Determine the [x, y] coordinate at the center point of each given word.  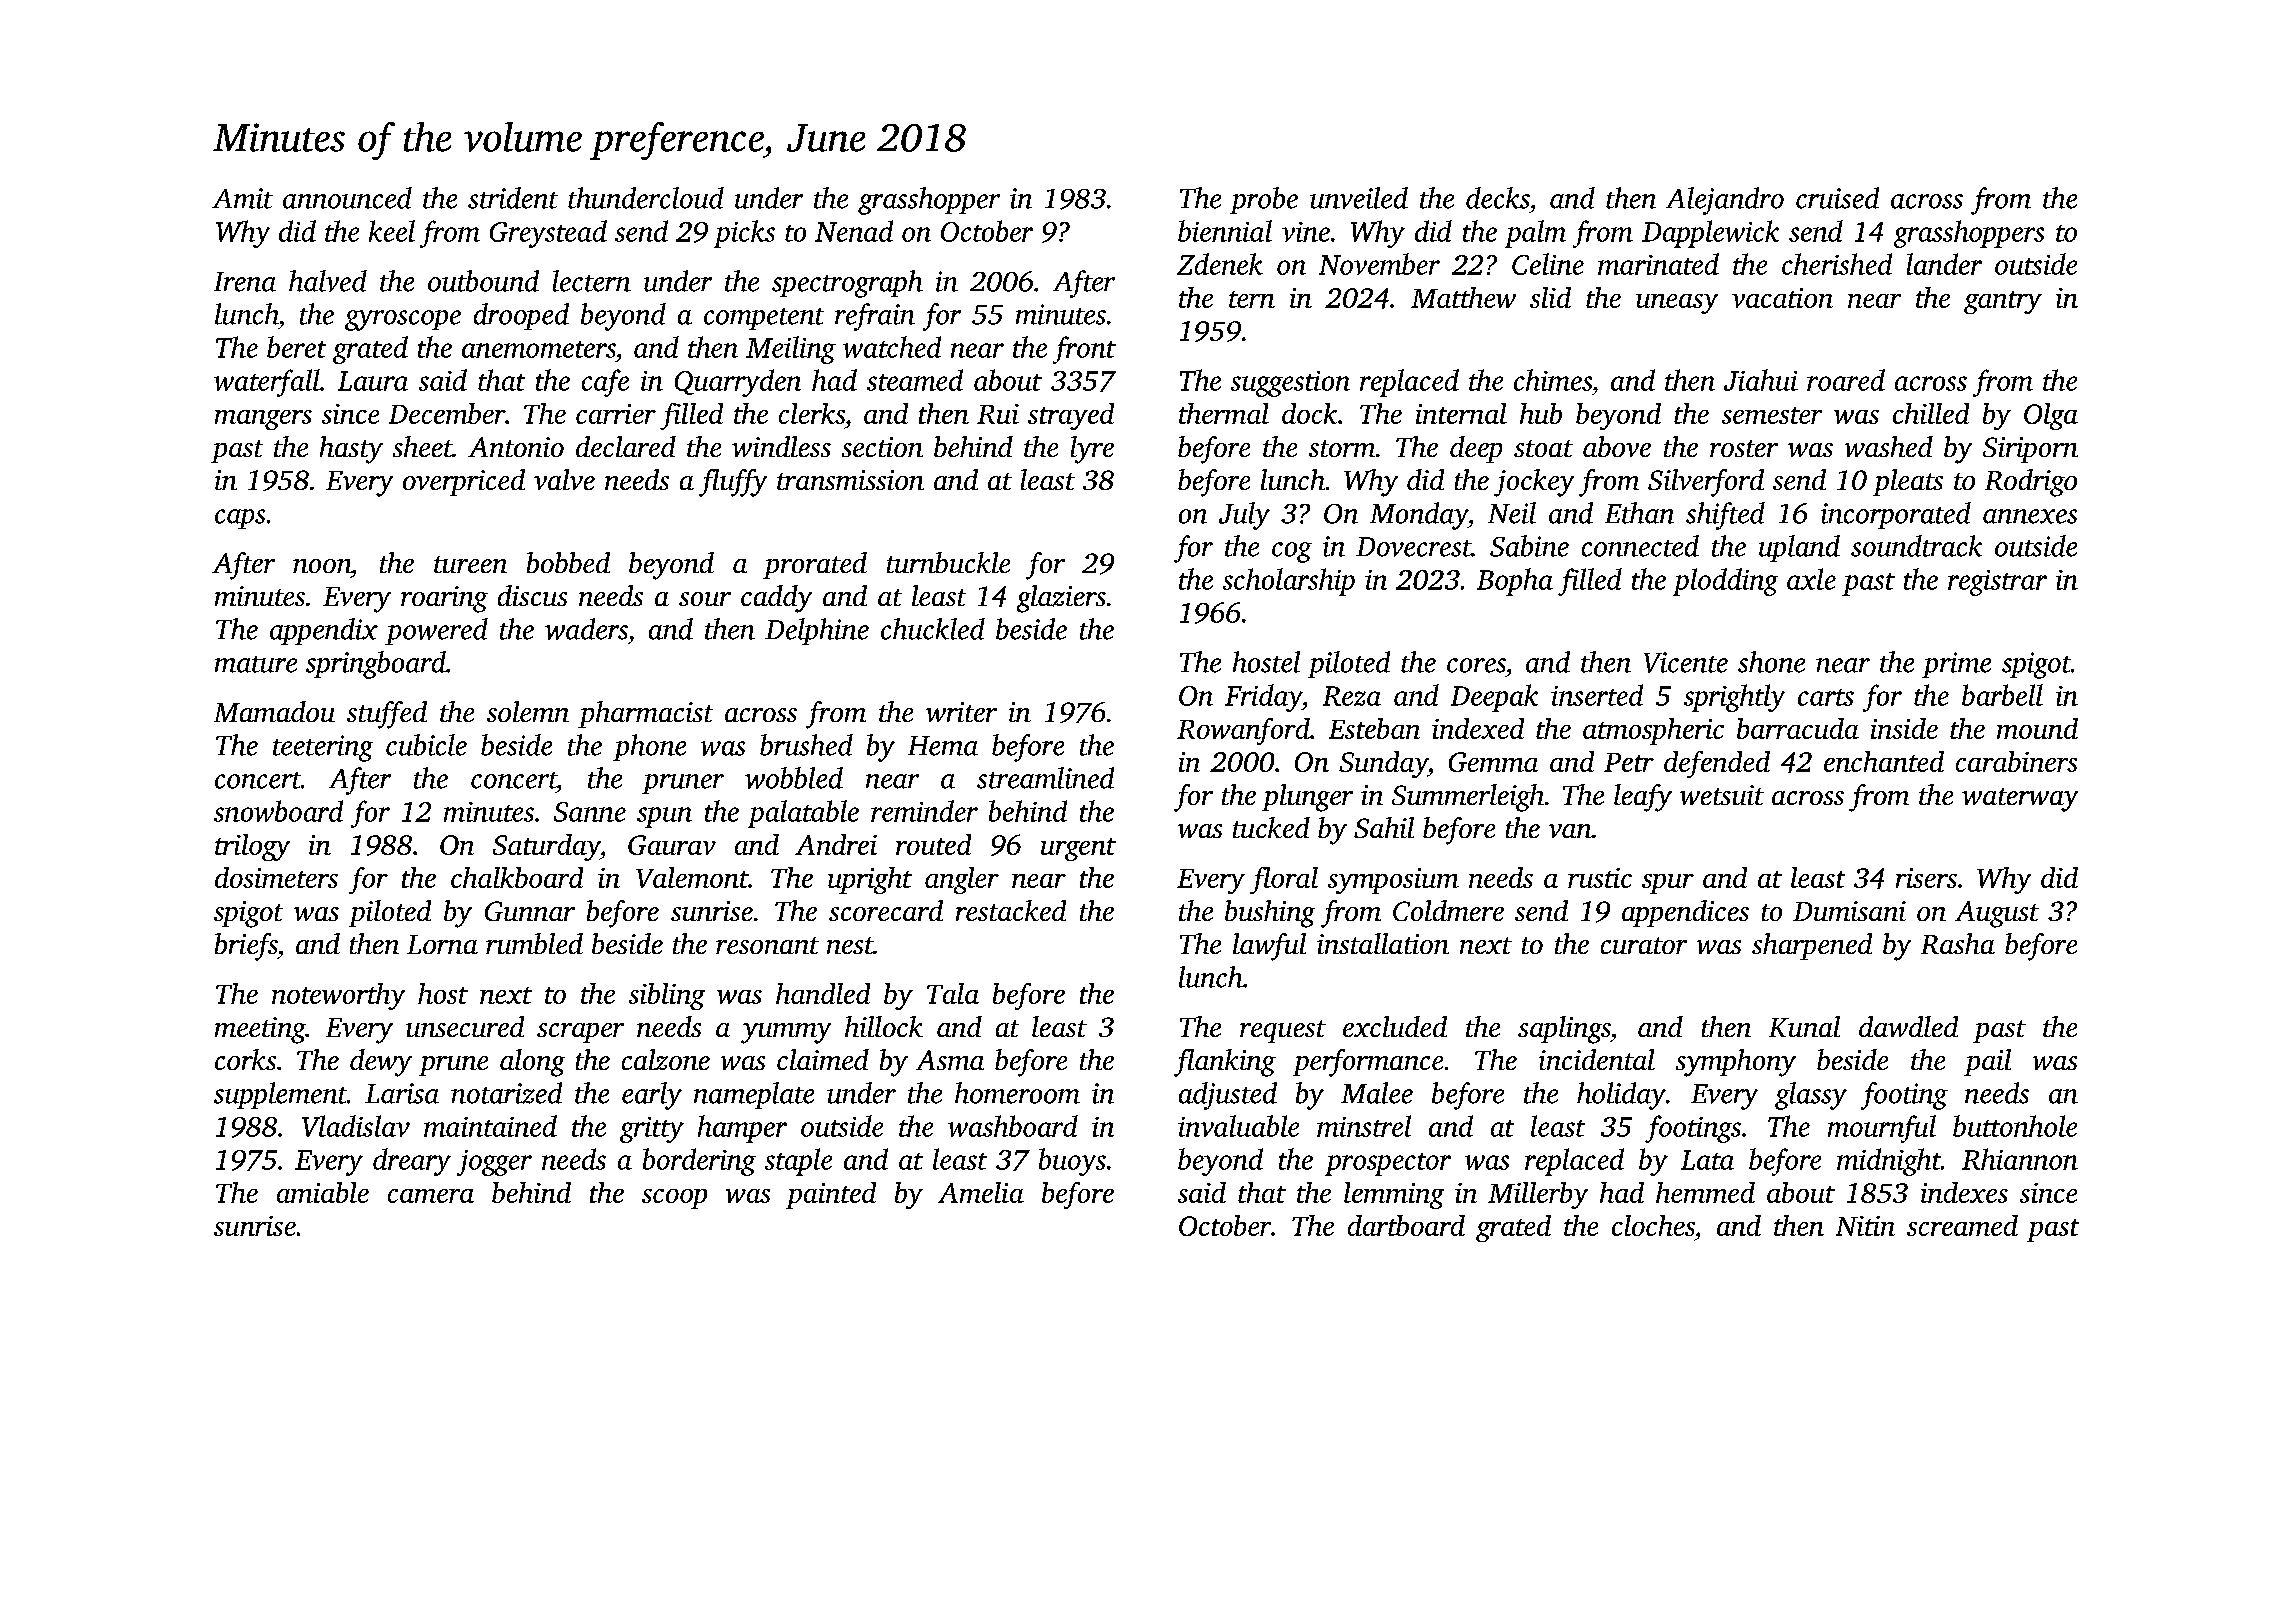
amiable [323, 1192]
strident [513, 198]
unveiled [1359, 198]
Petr [1629, 762]
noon [322, 566]
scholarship [1289, 582]
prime [1956, 665]
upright [870, 880]
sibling [667, 996]
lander [1944, 264]
